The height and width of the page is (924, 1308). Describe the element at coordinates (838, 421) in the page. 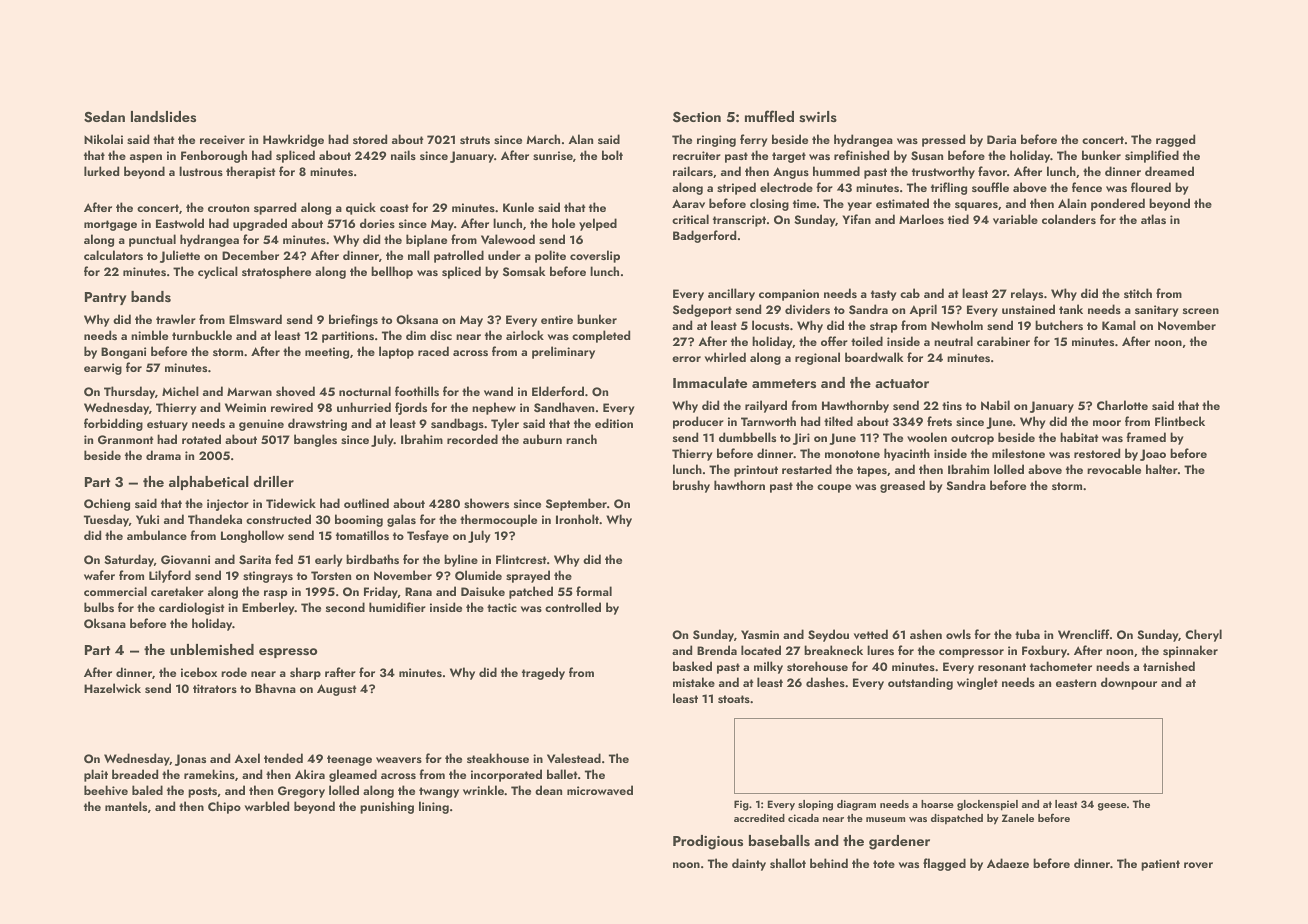

I see `tilted` at that location.
